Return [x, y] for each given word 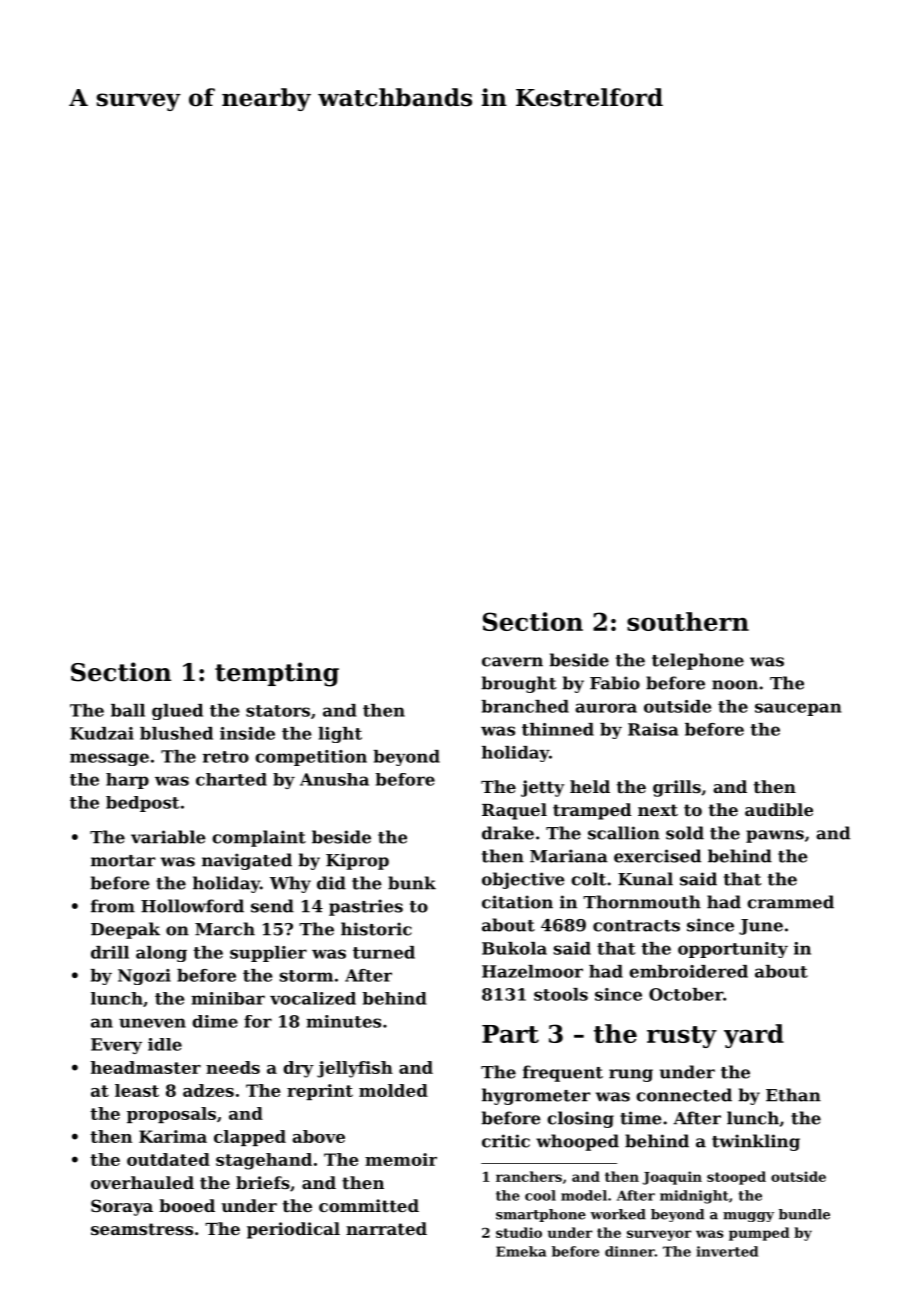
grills [677, 788]
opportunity [733, 950]
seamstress [142, 1229]
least [137, 1090]
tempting [277, 674]
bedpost [142, 804]
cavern [512, 662]
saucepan [798, 709]
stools [561, 994]
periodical [293, 1230]
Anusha [334, 779]
